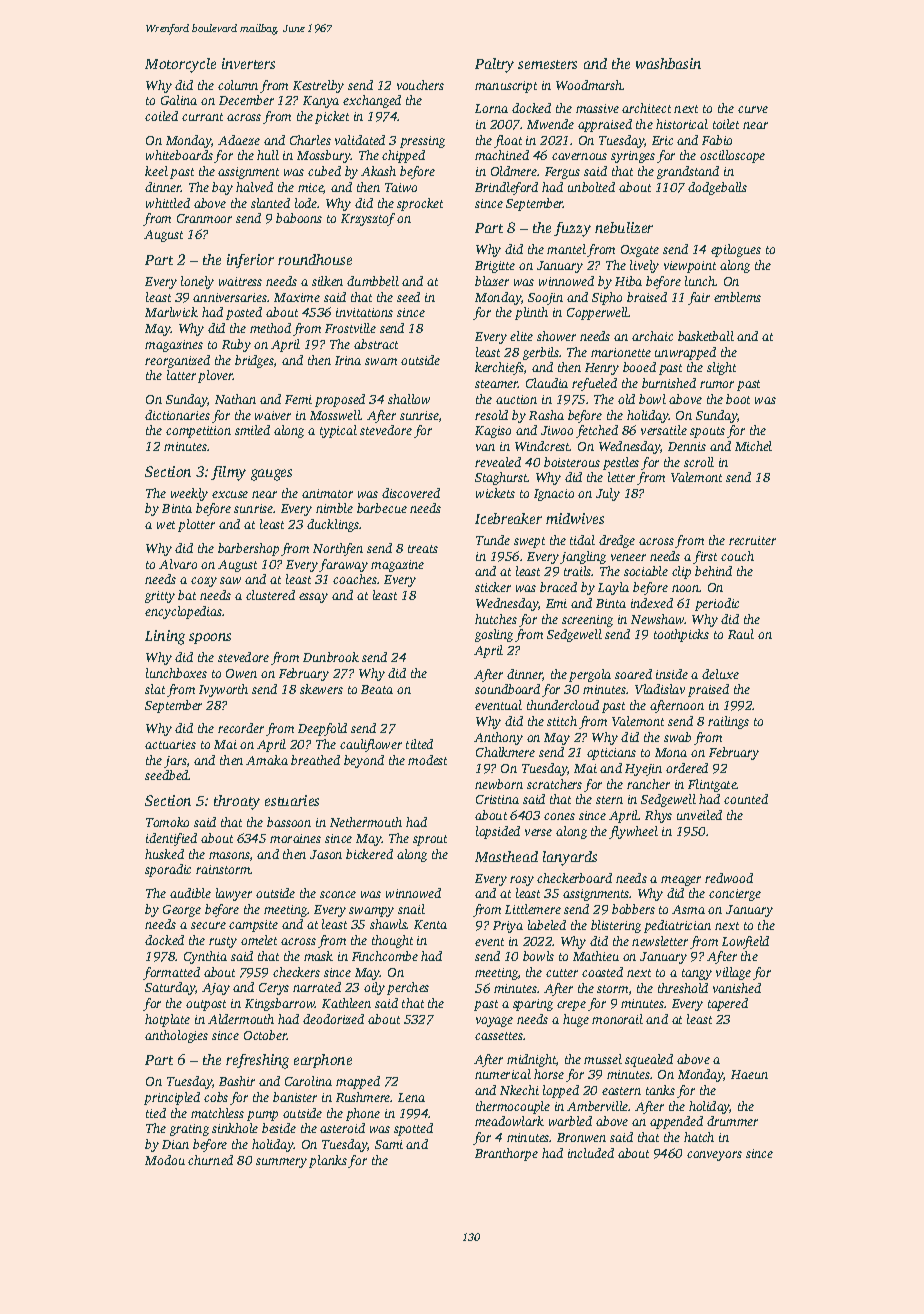 The height and width of the page is (1314, 924). What do you see at coordinates (420, 204) in the page?
I see `sprocket` at bounding box center [420, 204].
